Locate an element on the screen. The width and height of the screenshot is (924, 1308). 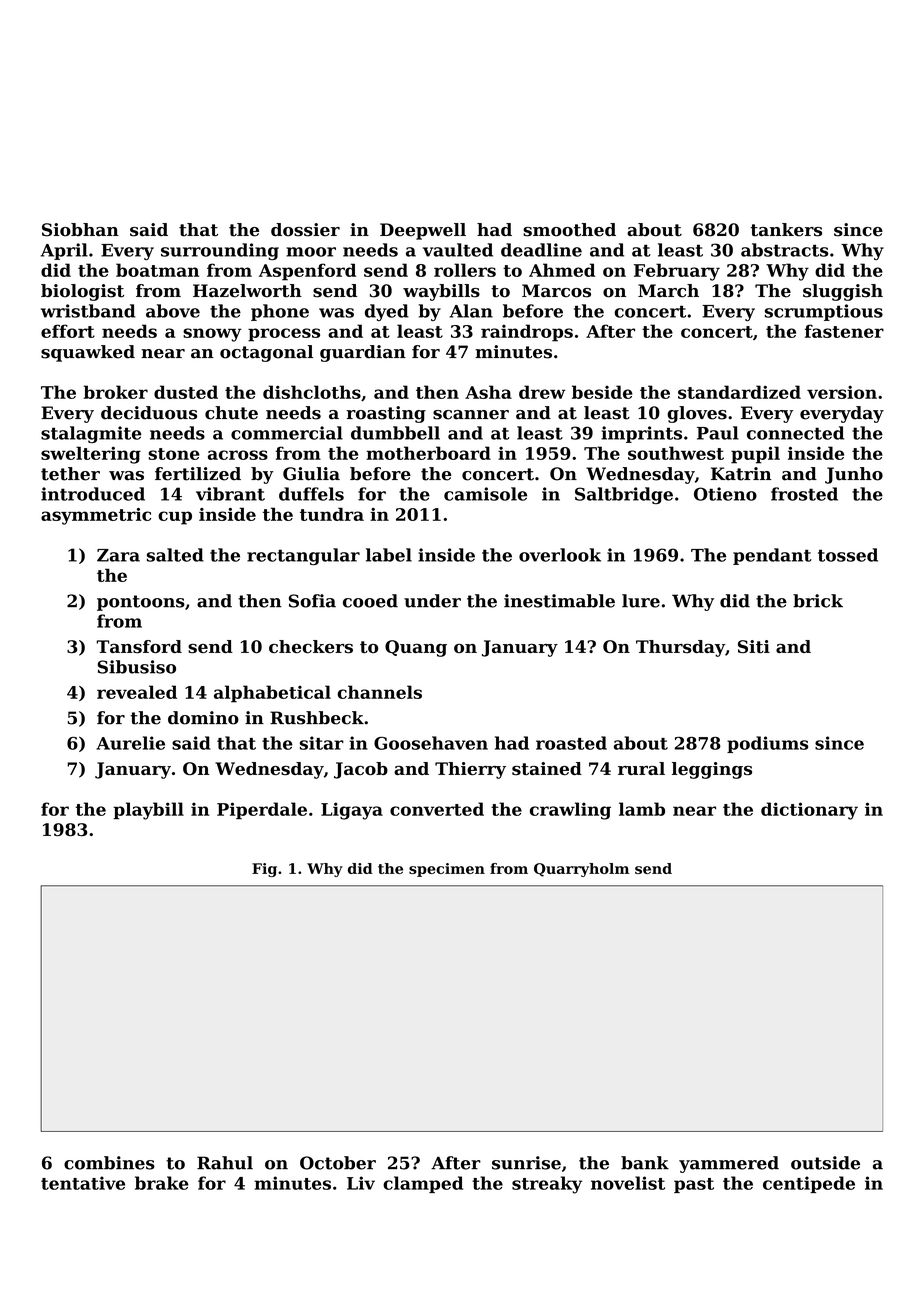
southwest is located at coordinates (676, 453).
